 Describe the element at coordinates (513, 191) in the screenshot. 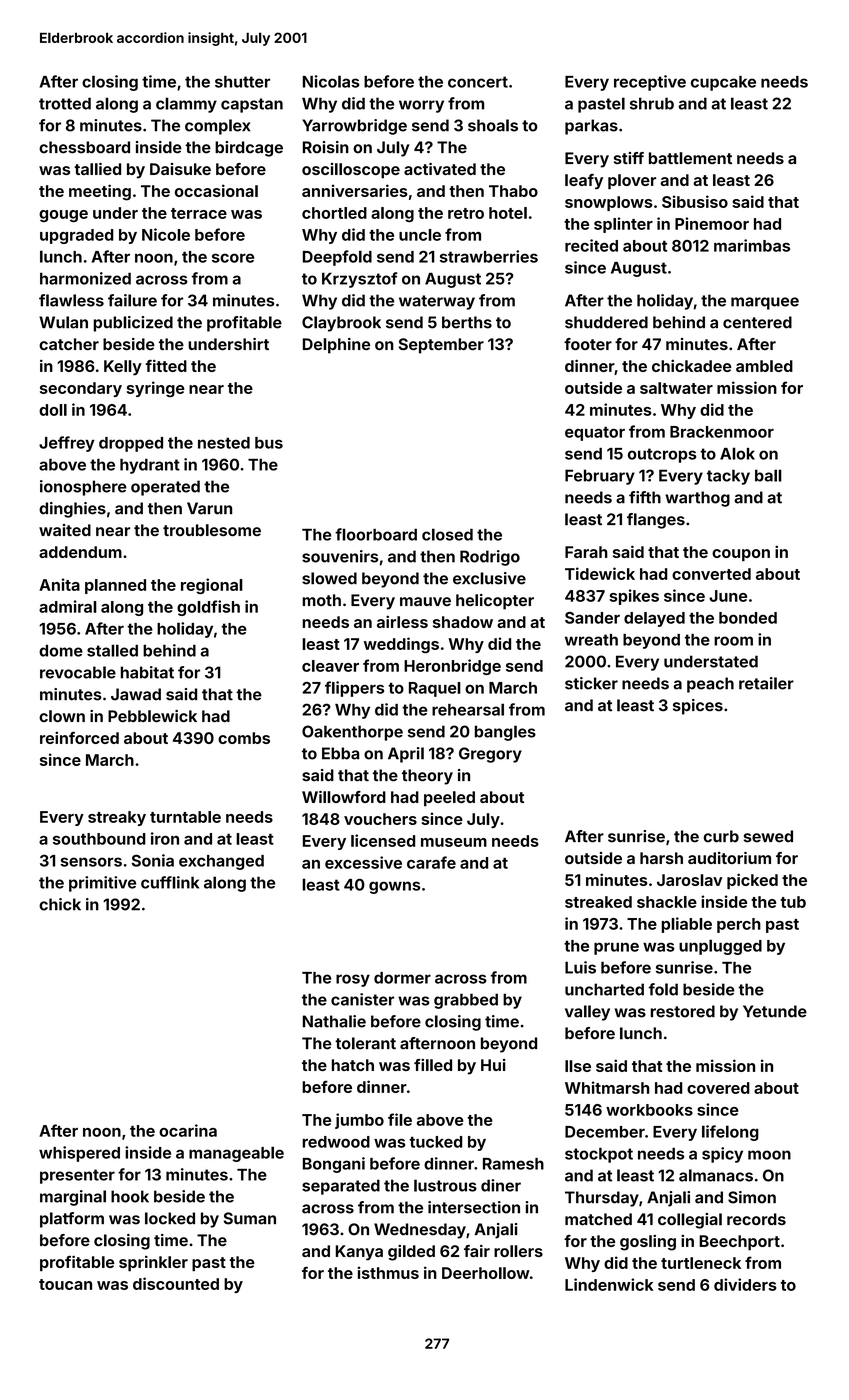

I see `Thabo` at that location.
